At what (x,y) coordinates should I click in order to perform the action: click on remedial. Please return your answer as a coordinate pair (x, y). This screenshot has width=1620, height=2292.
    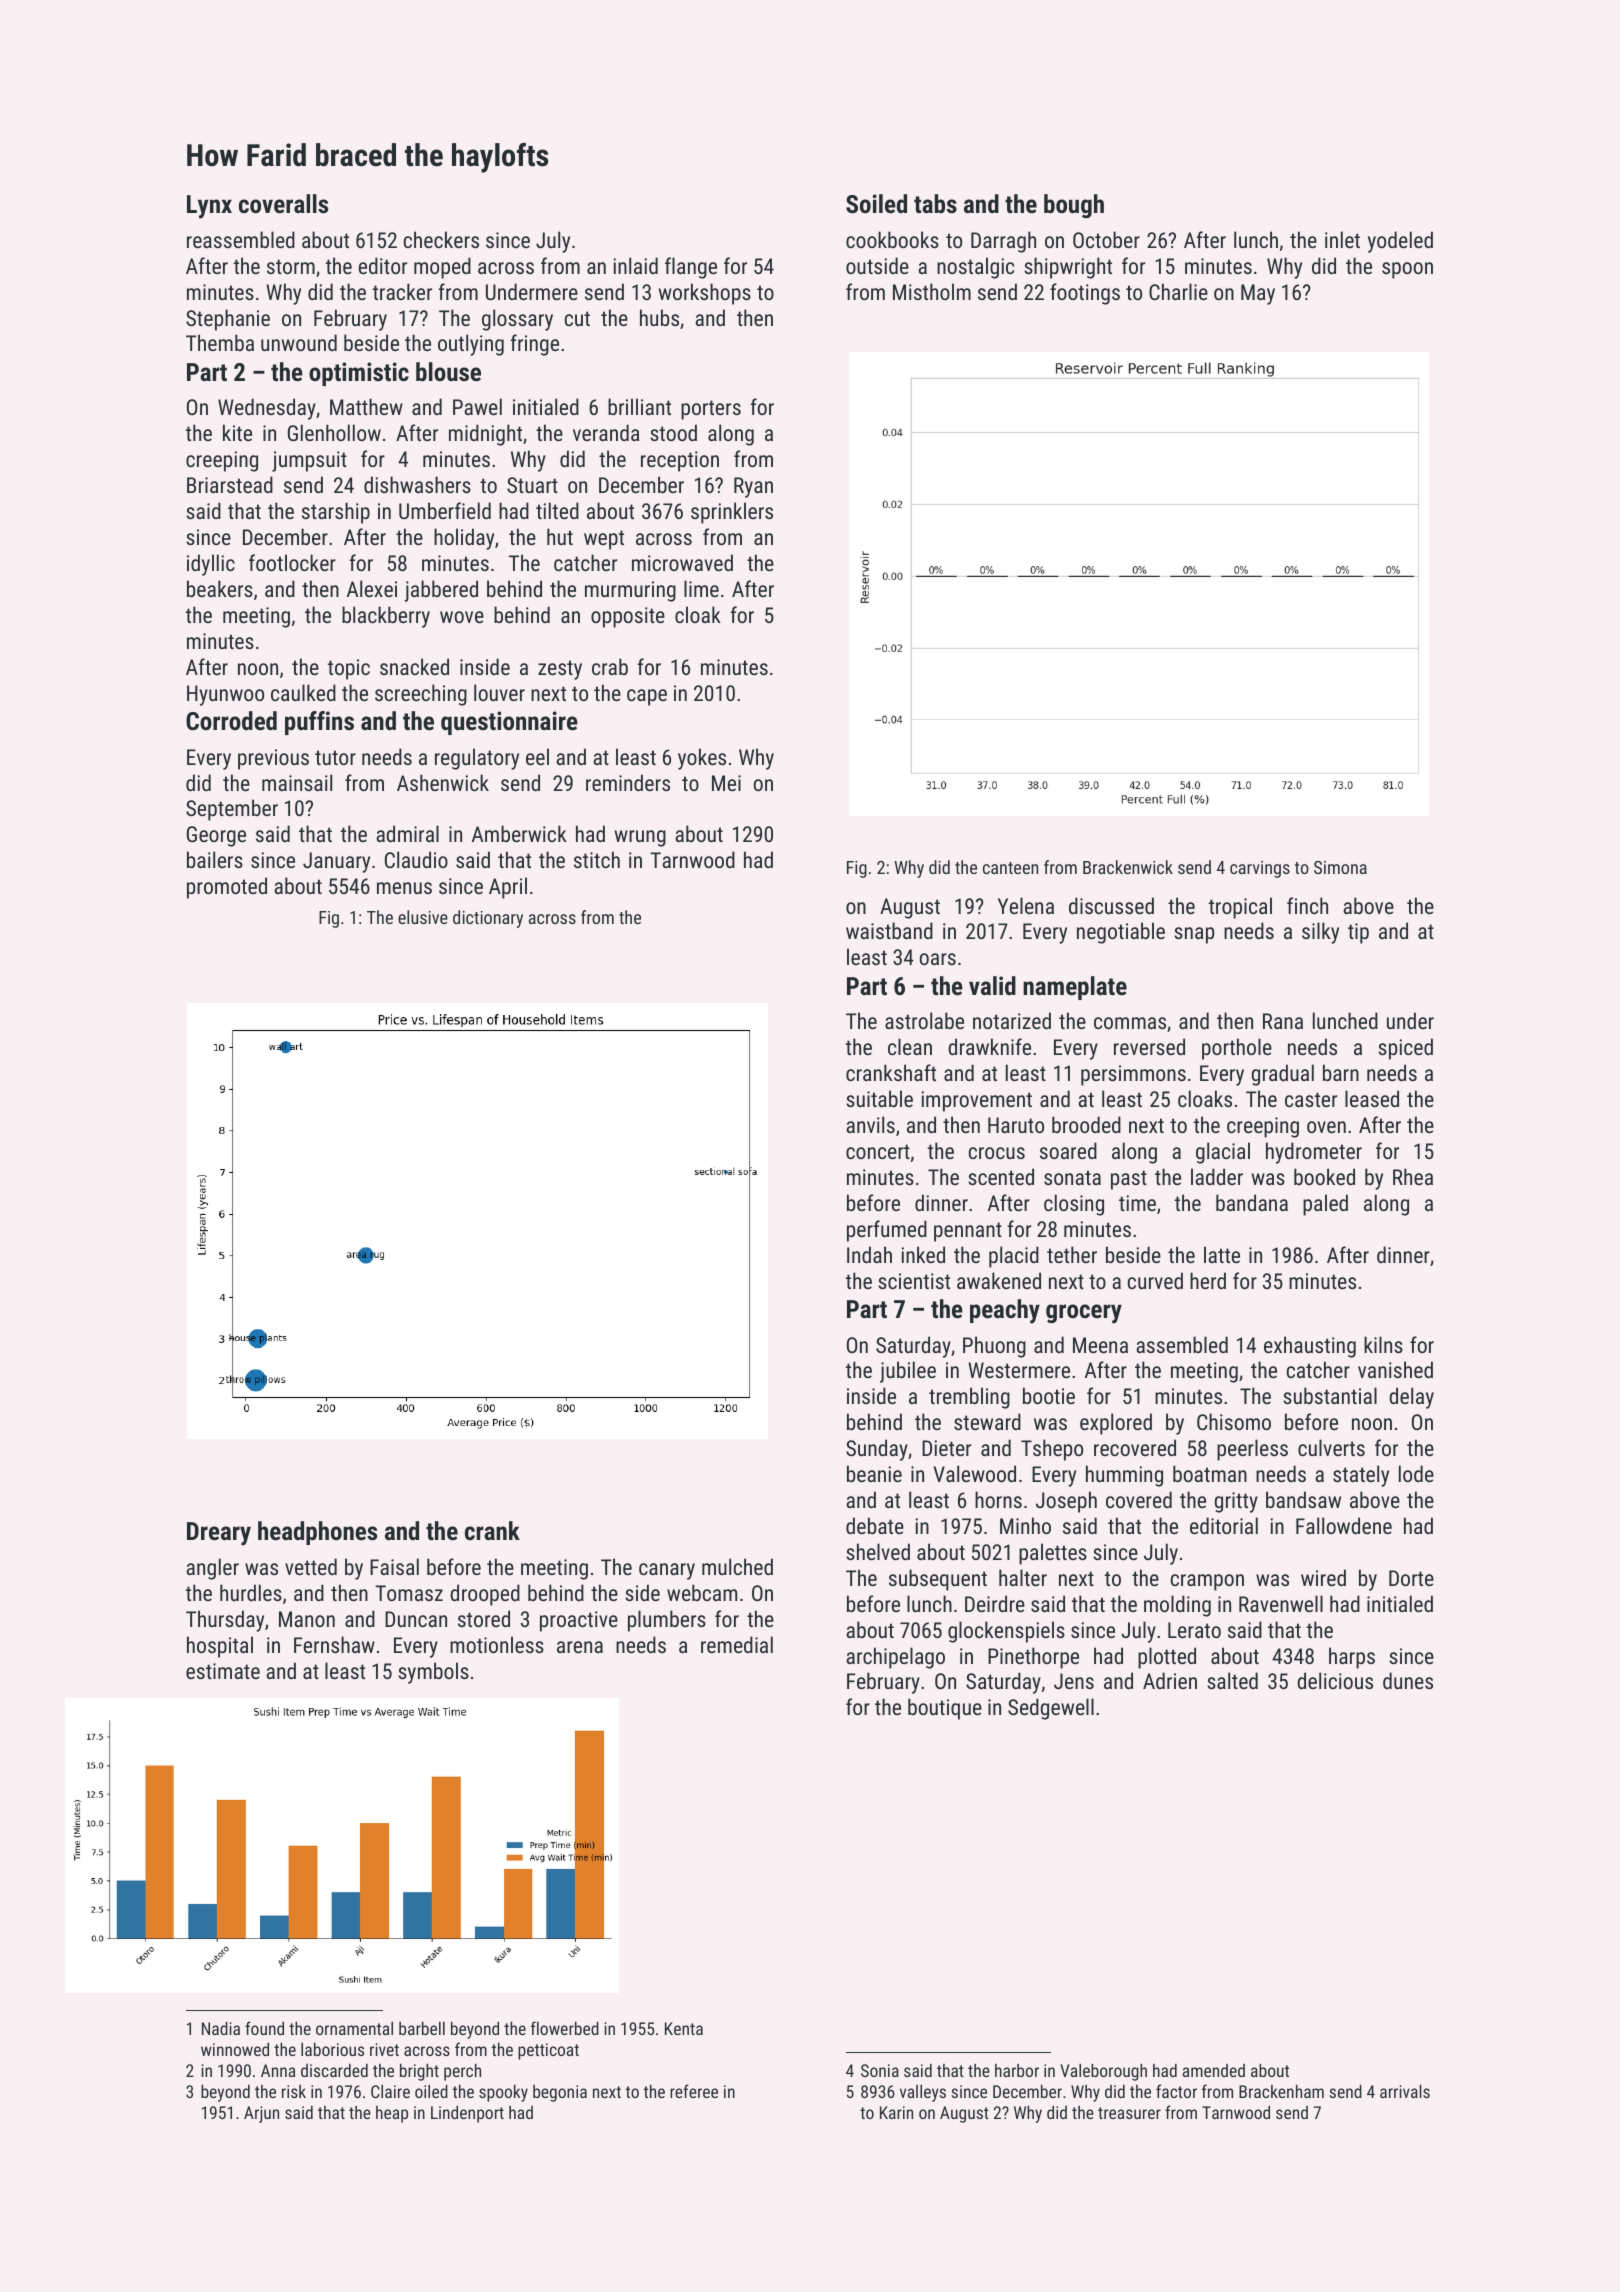
    Looking at the image, I should click on (737, 1644).
